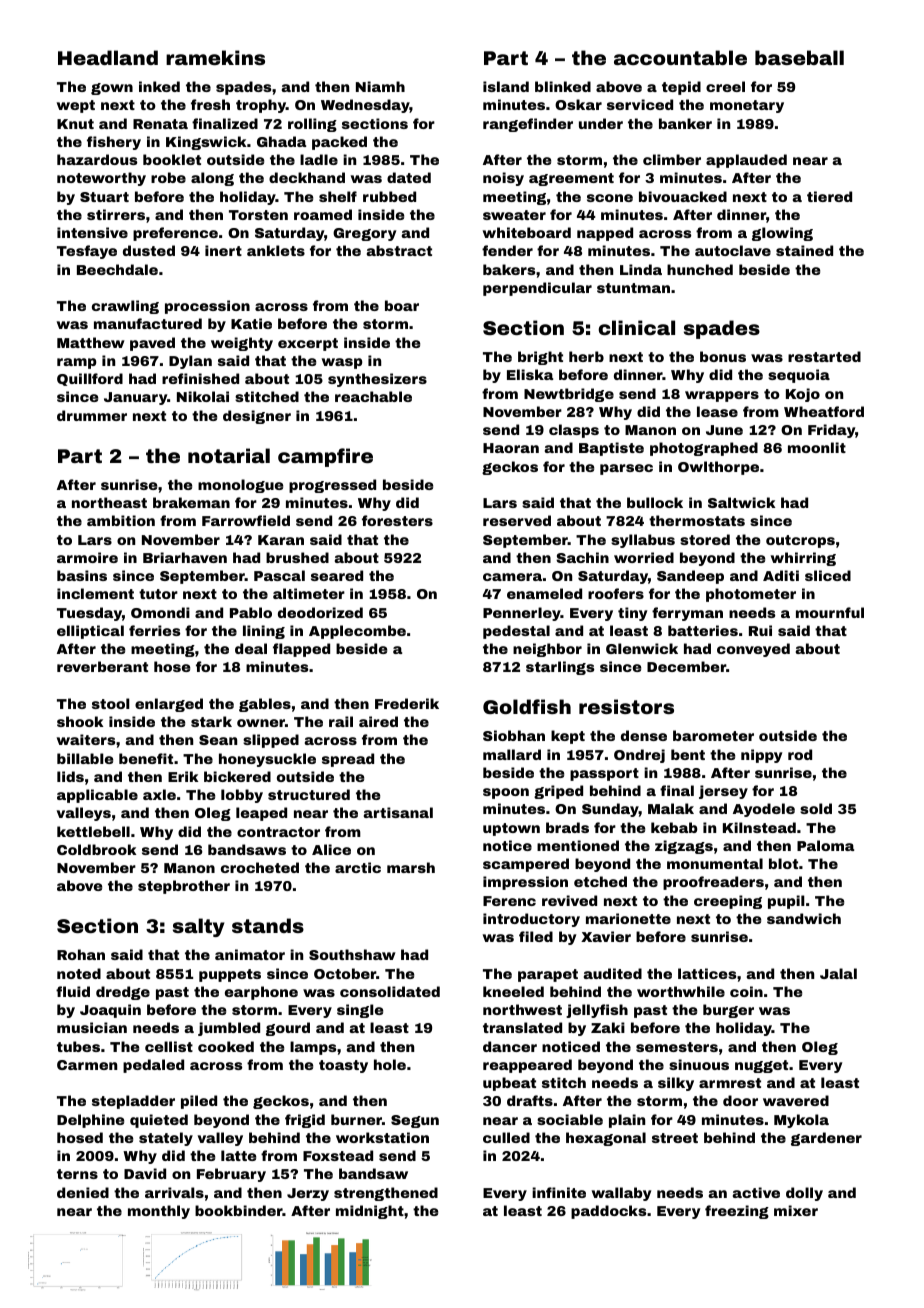 The width and height of the screenshot is (924, 1308). I want to click on infinite, so click(559, 1192).
